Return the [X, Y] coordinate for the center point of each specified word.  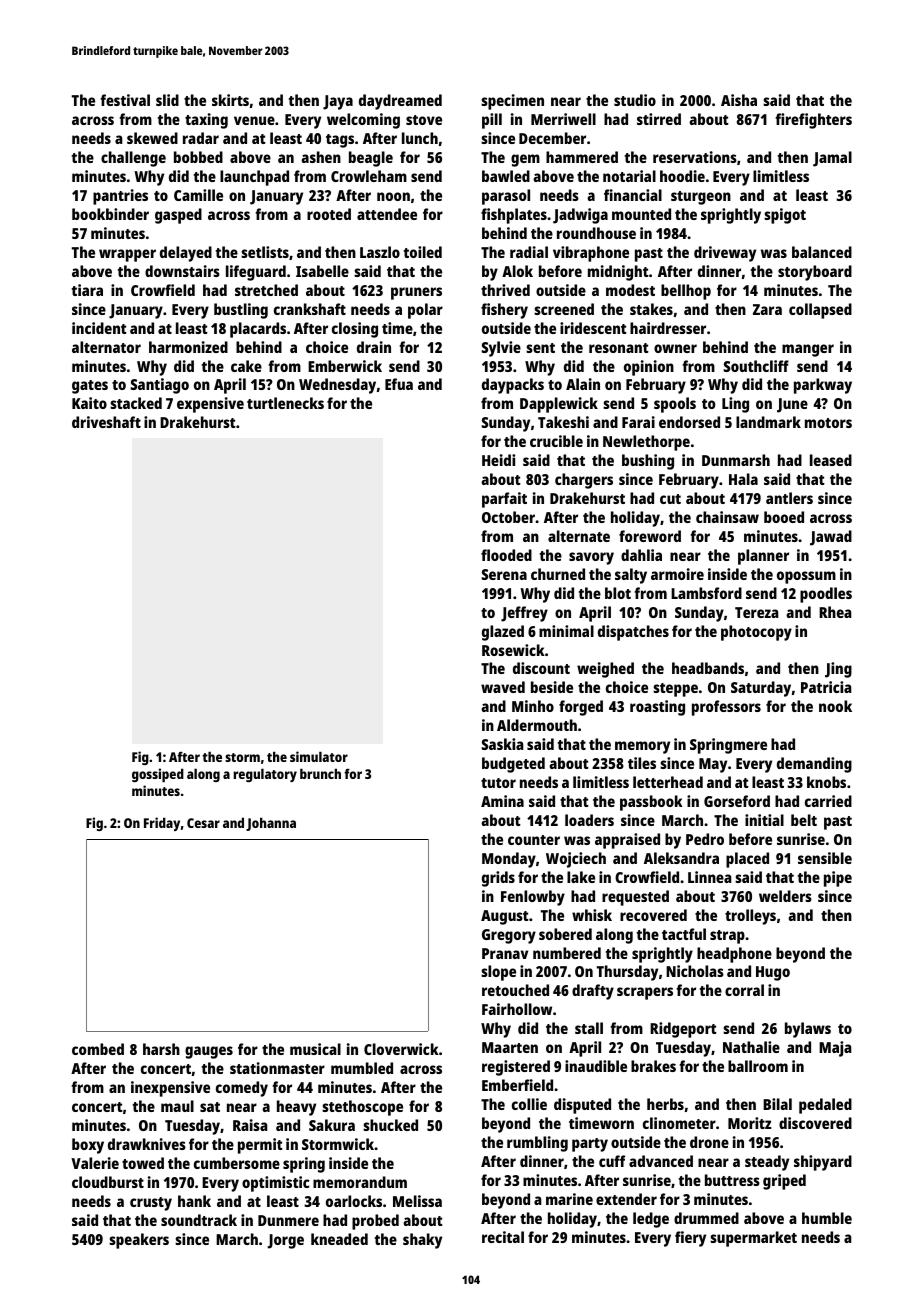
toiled [423, 252]
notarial [629, 176]
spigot [785, 216]
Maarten [510, 1047]
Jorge [285, 1241]
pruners [416, 293]
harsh [161, 1049]
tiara [87, 290]
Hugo [773, 973]
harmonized [188, 347]
